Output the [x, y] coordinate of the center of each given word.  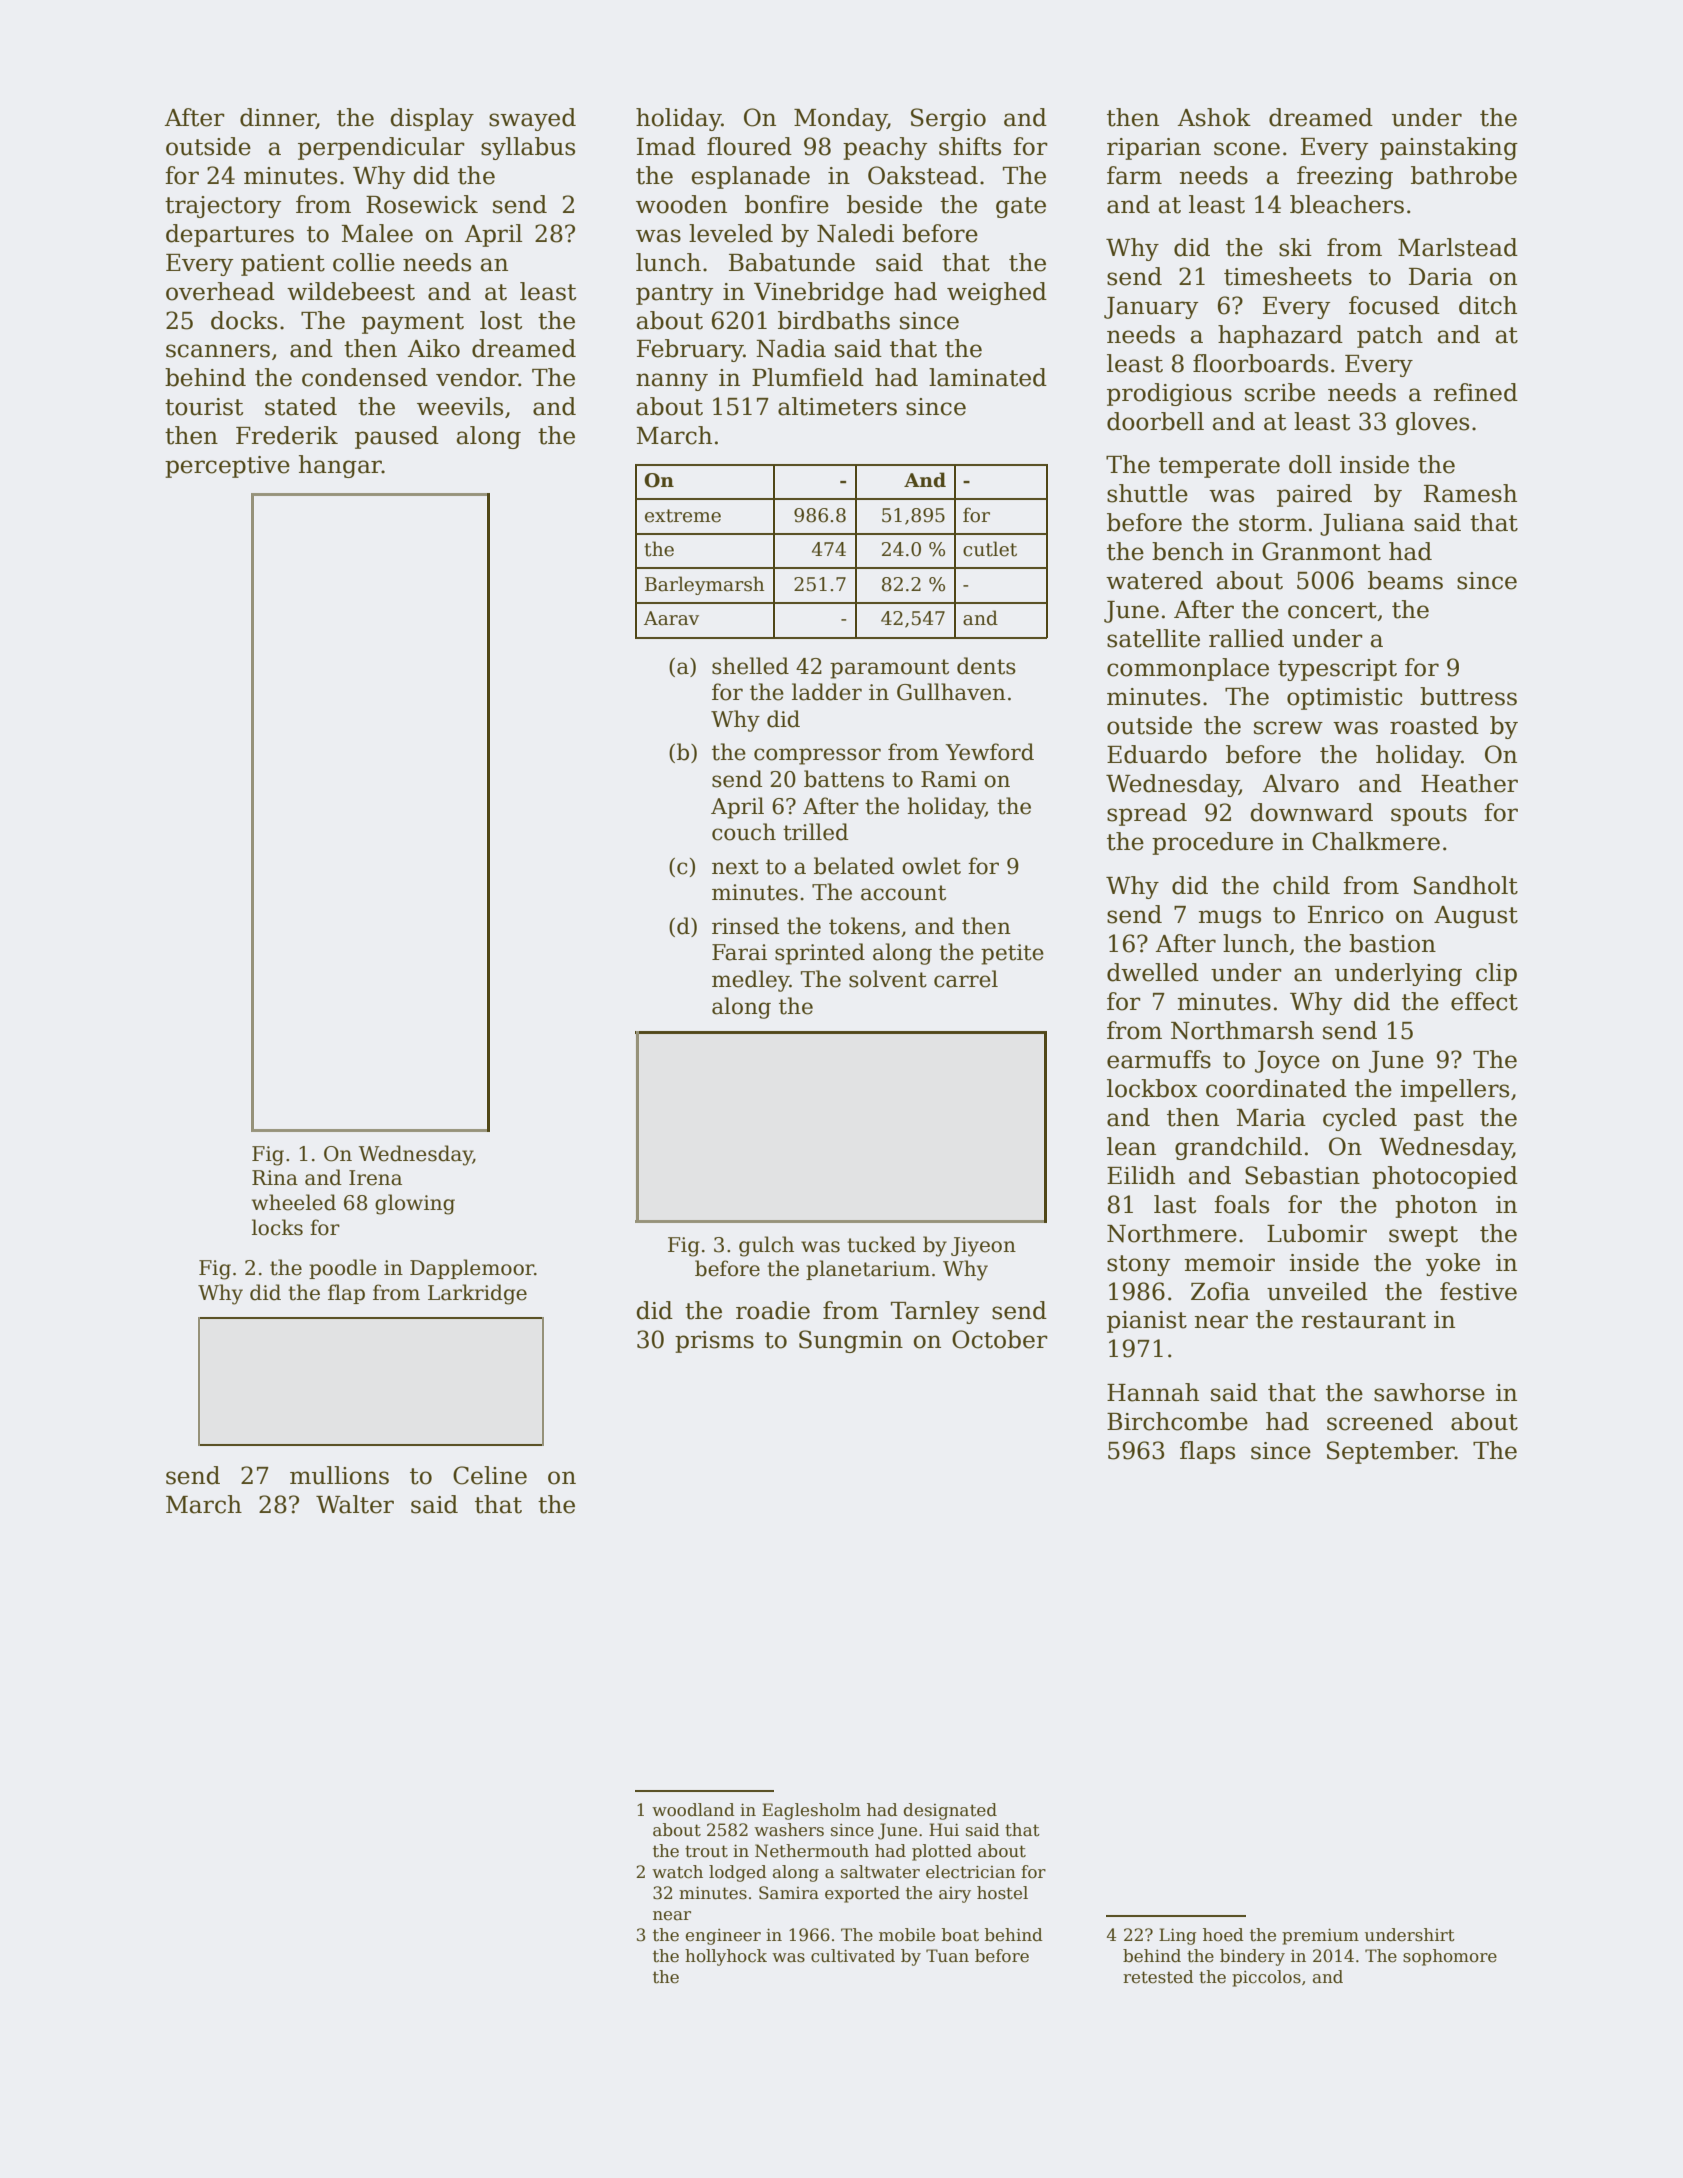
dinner [278, 117]
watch [677, 1872]
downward [1311, 812]
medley [751, 981]
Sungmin [851, 1341]
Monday [840, 119]
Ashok [1214, 117]
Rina [275, 1178]
